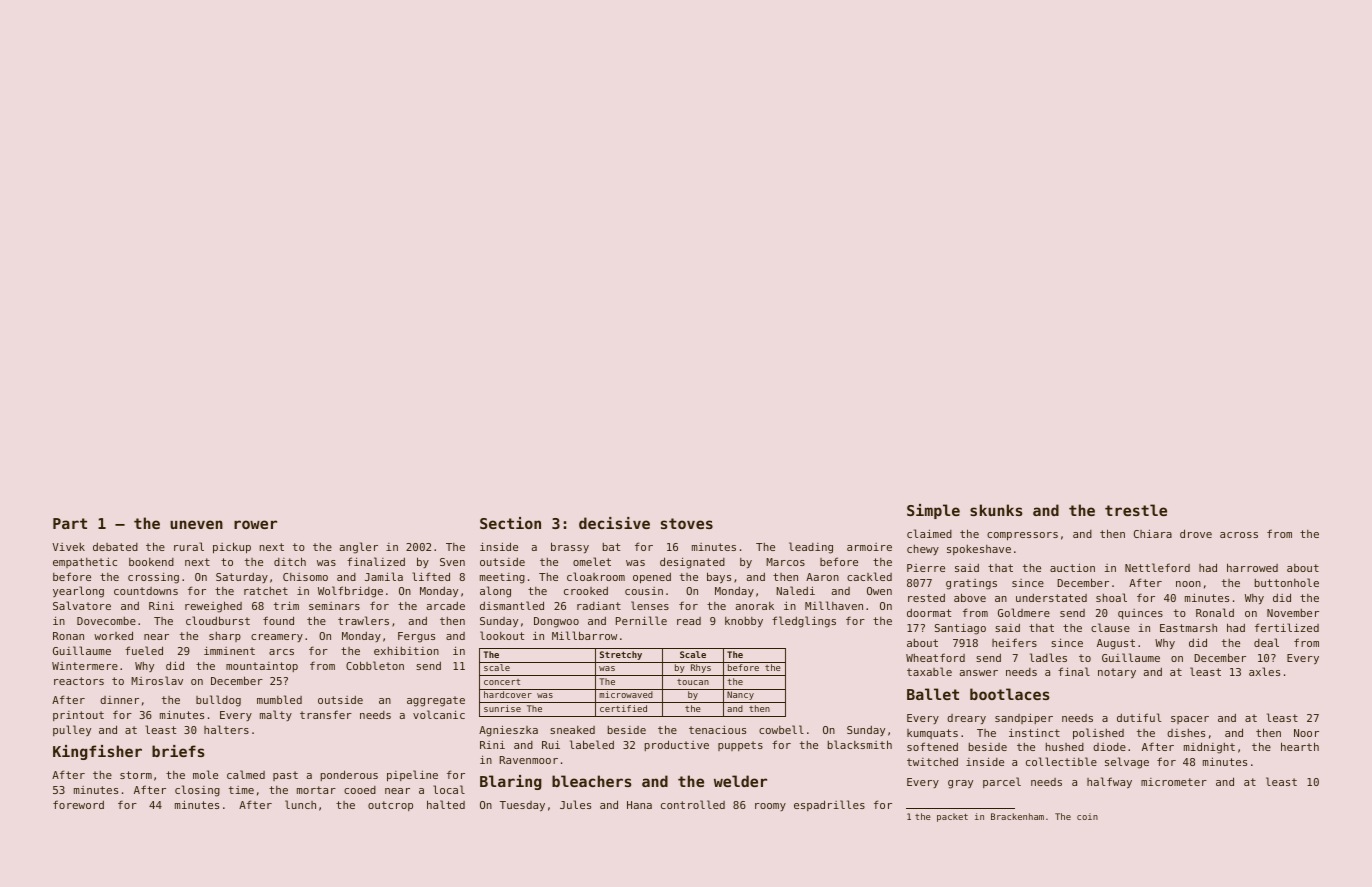  What do you see at coordinates (1010, 694) in the image?
I see `bootlaces` at bounding box center [1010, 694].
